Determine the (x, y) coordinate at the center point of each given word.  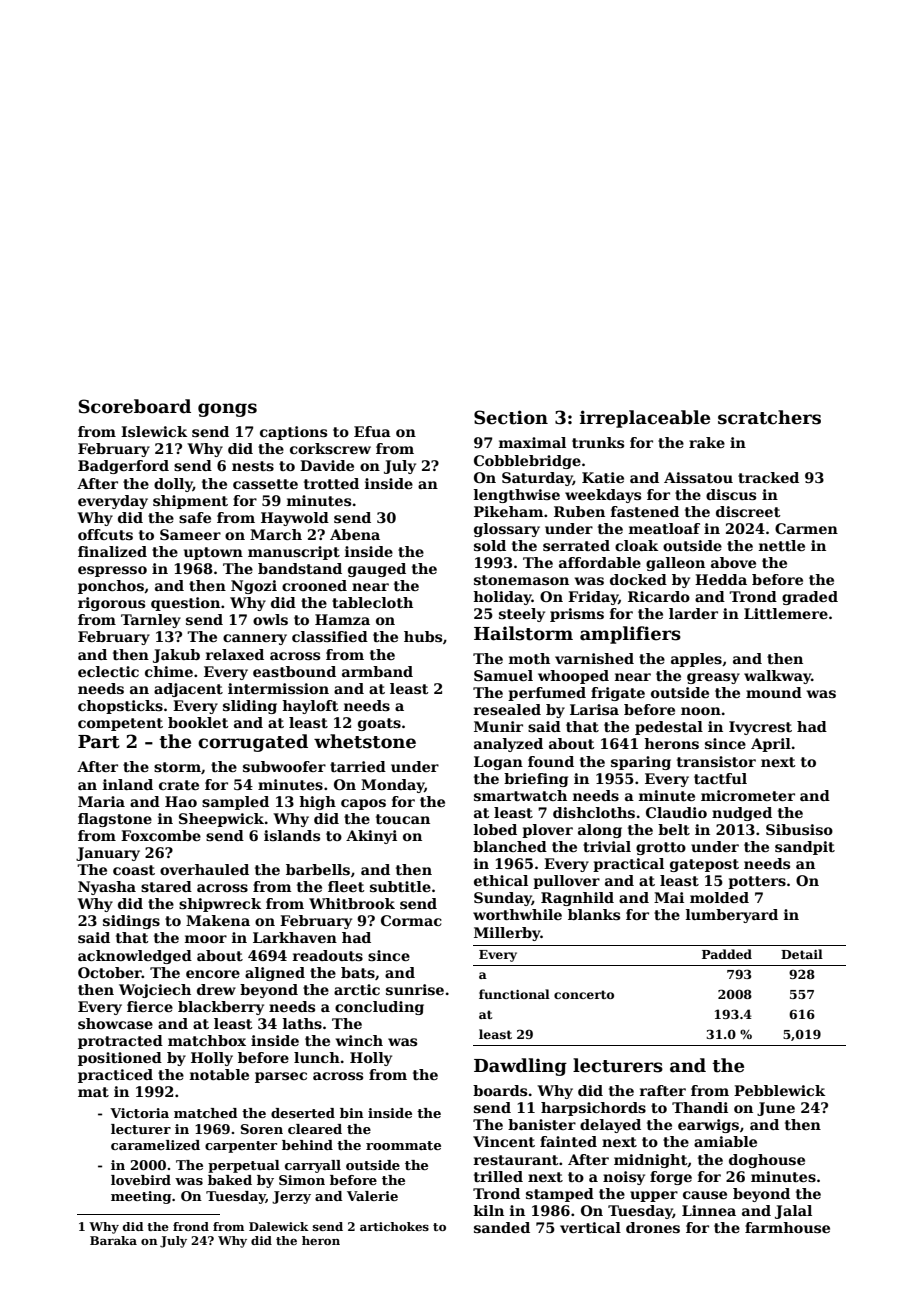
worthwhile (517, 914)
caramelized (155, 1145)
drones (653, 1227)
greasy (713, 678)
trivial (607, 846)
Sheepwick (221, 820)
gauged (377, 570)
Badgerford (123, 467)
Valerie (372, 1196)
